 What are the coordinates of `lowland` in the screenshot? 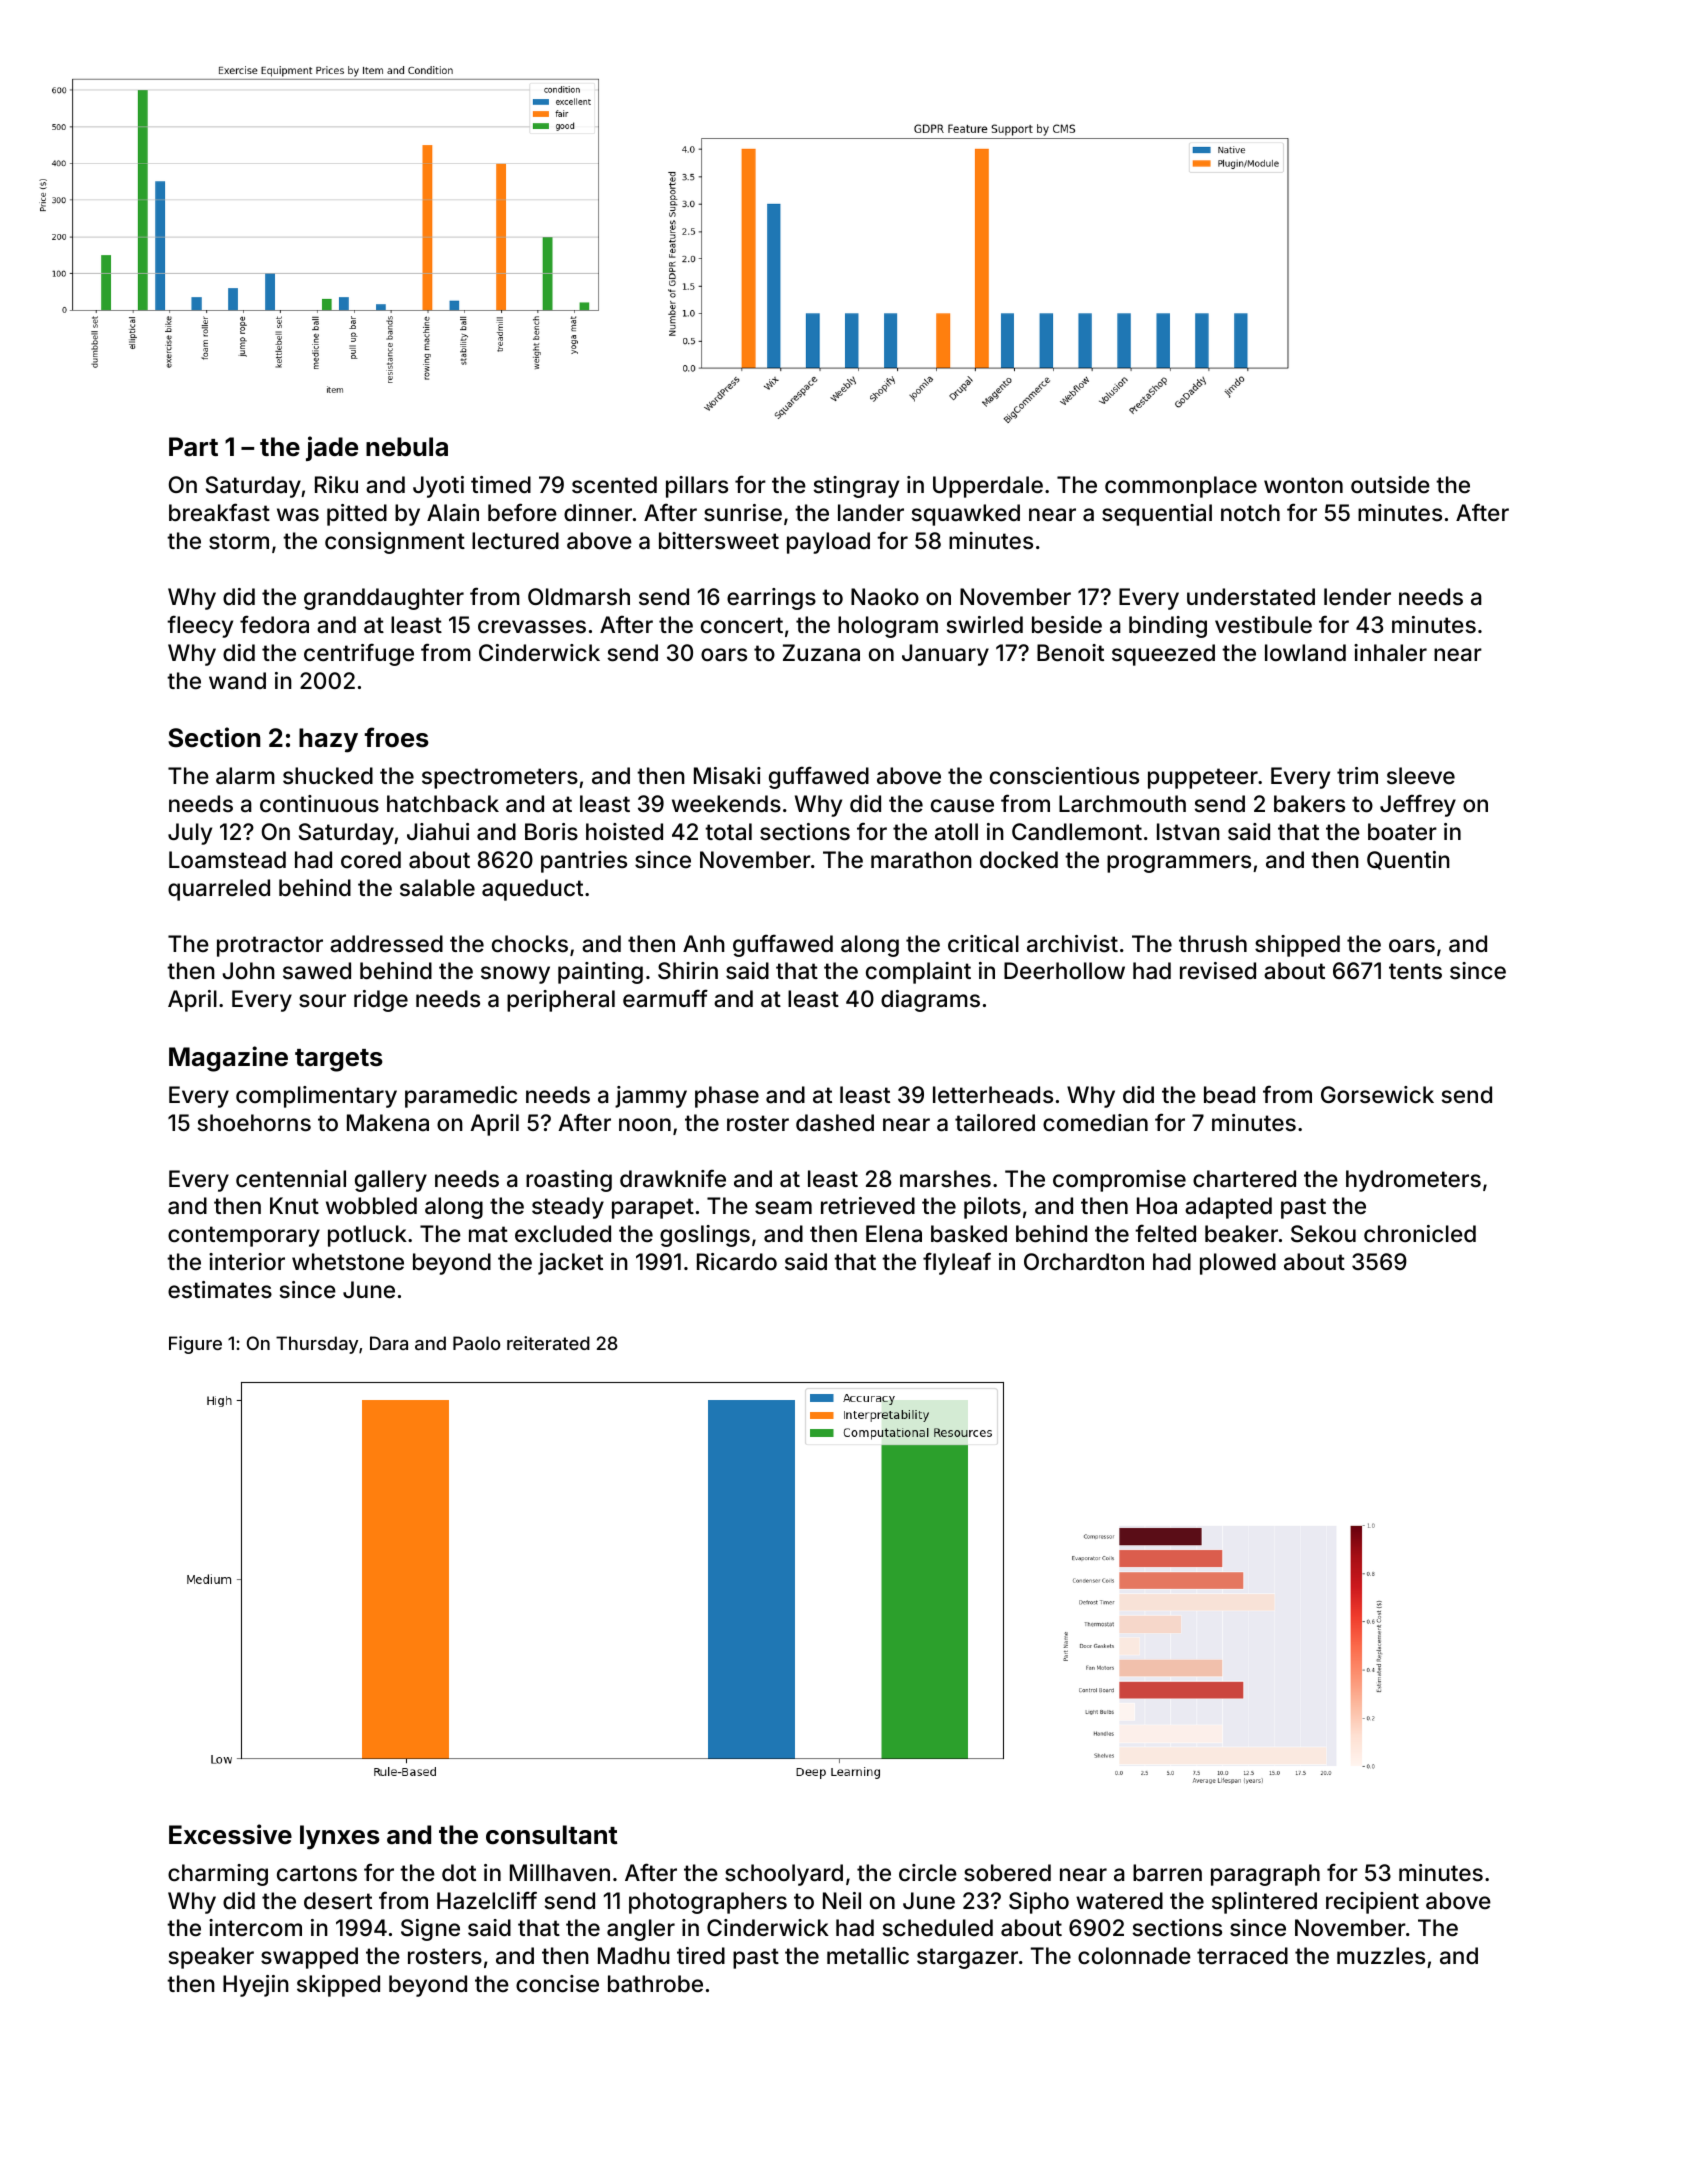 It's located at (1305, 653).
